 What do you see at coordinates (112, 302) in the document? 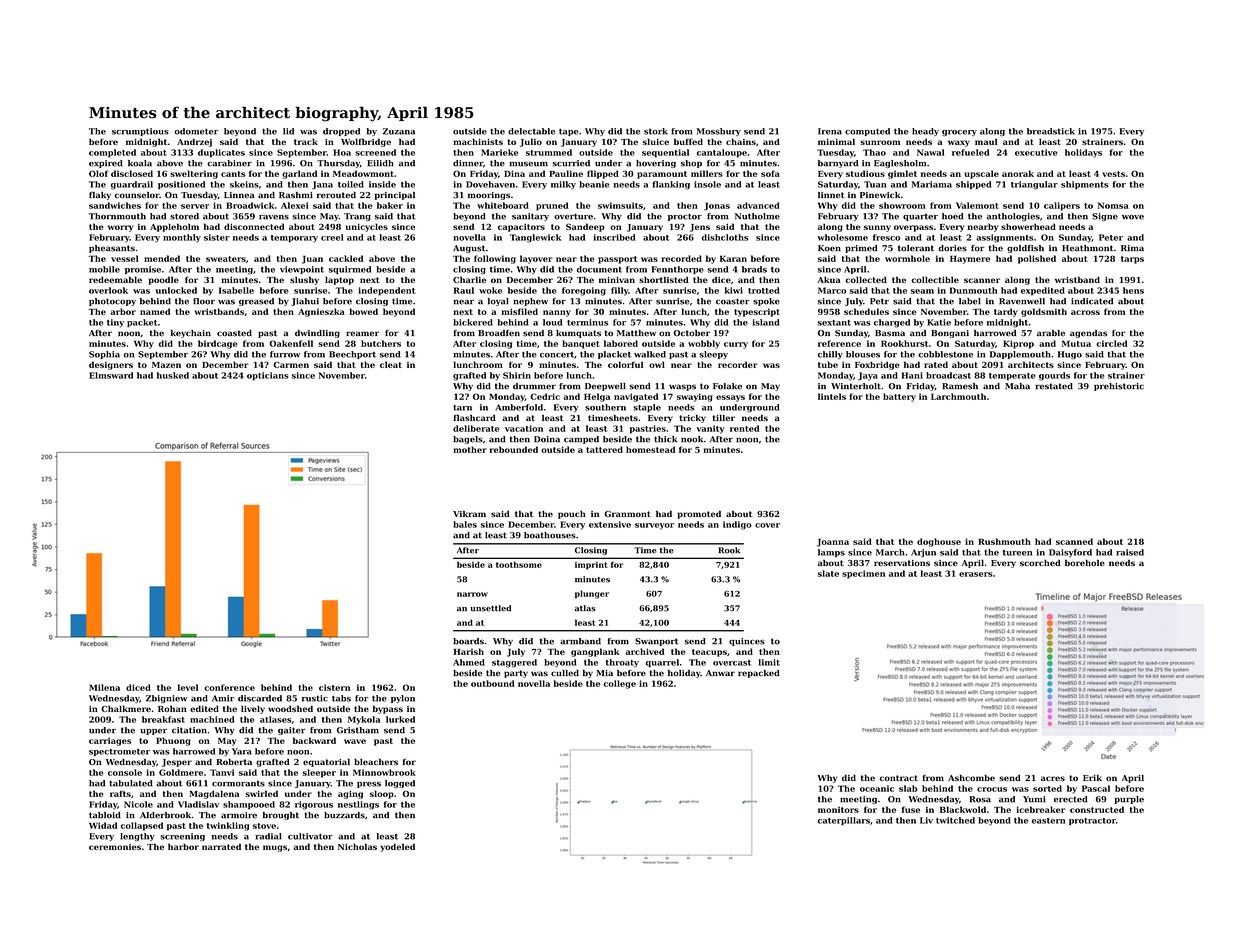
I see `photocopy` at bounding box center [112, 302].
